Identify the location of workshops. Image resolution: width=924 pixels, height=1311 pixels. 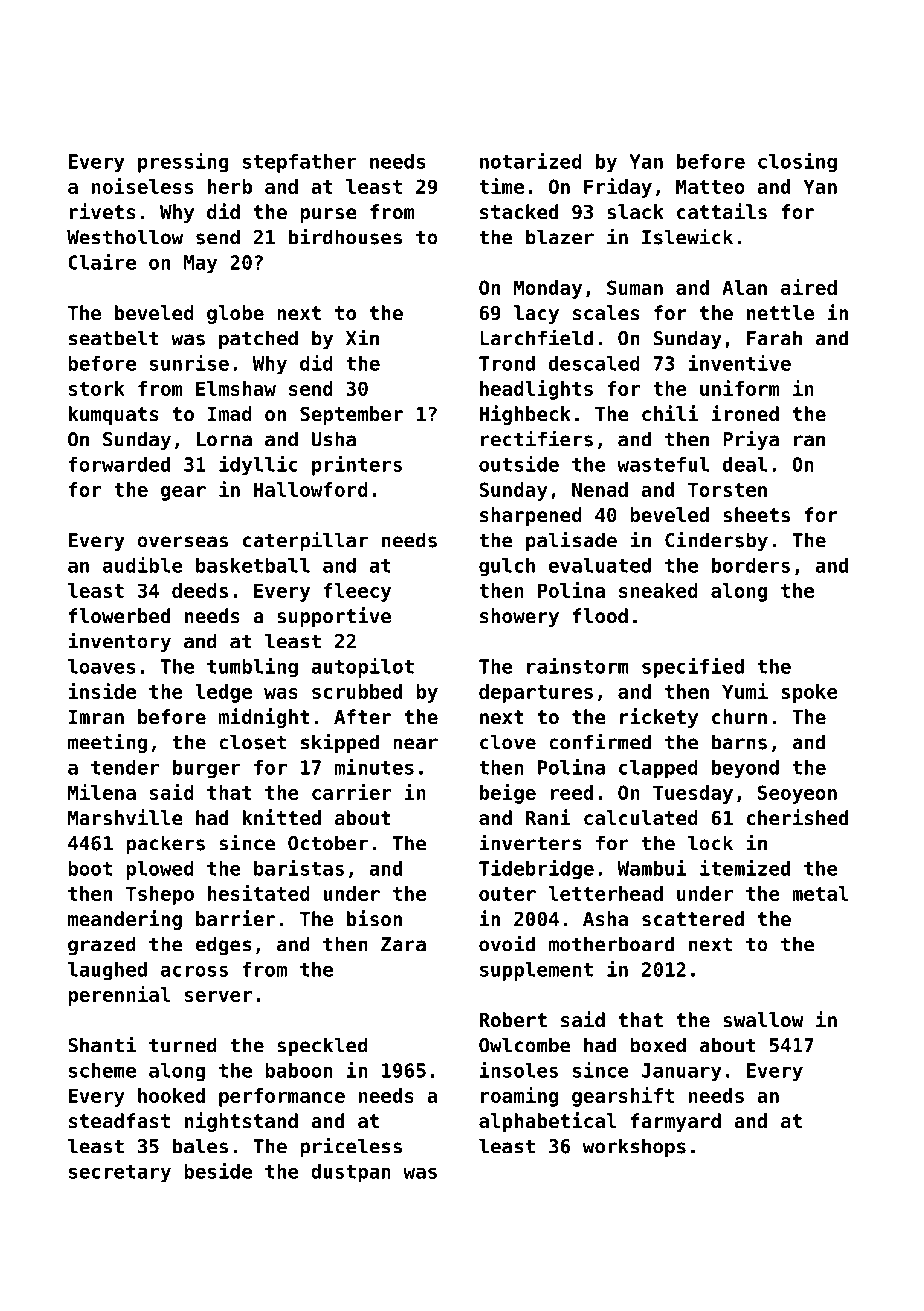
(634, 1147).
